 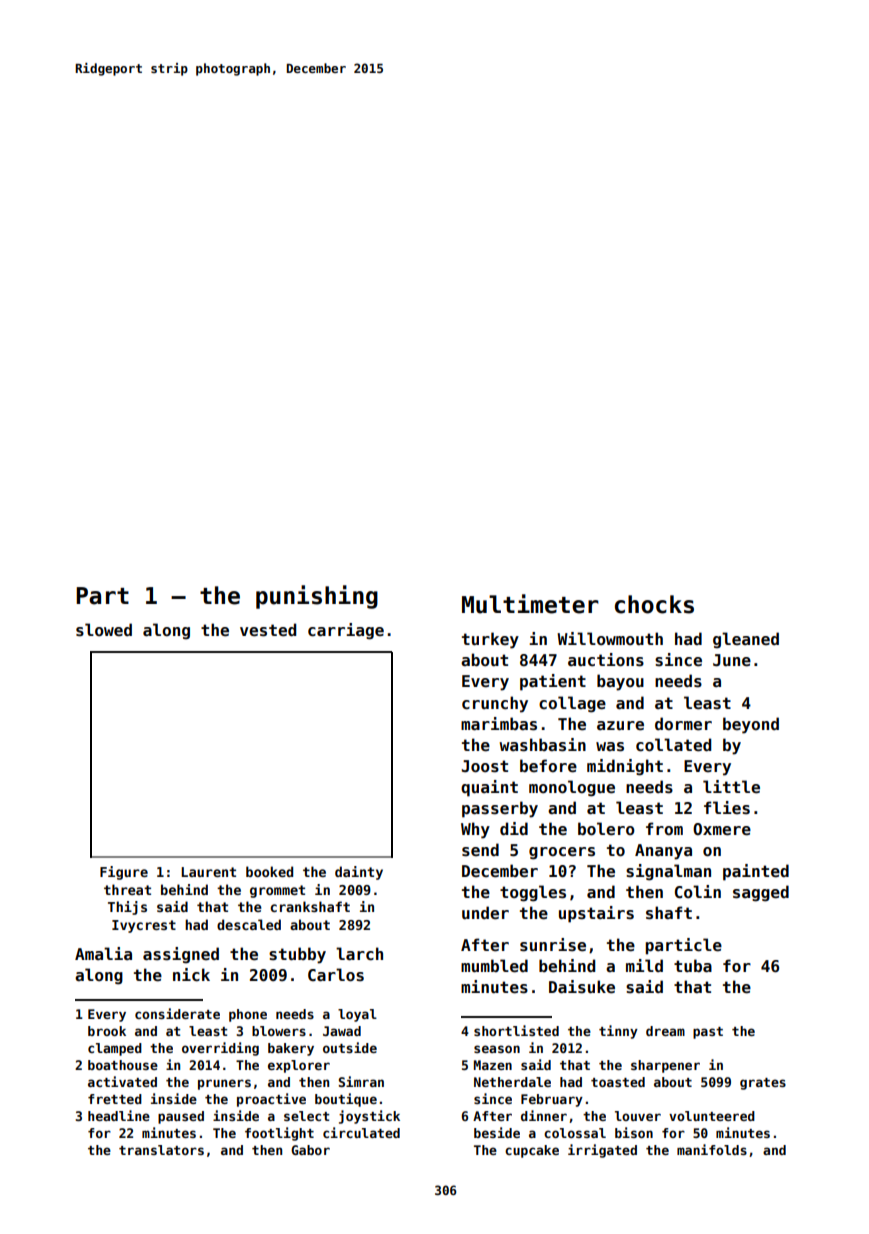 I want to click on Figure, so click(x=124, y=873).
